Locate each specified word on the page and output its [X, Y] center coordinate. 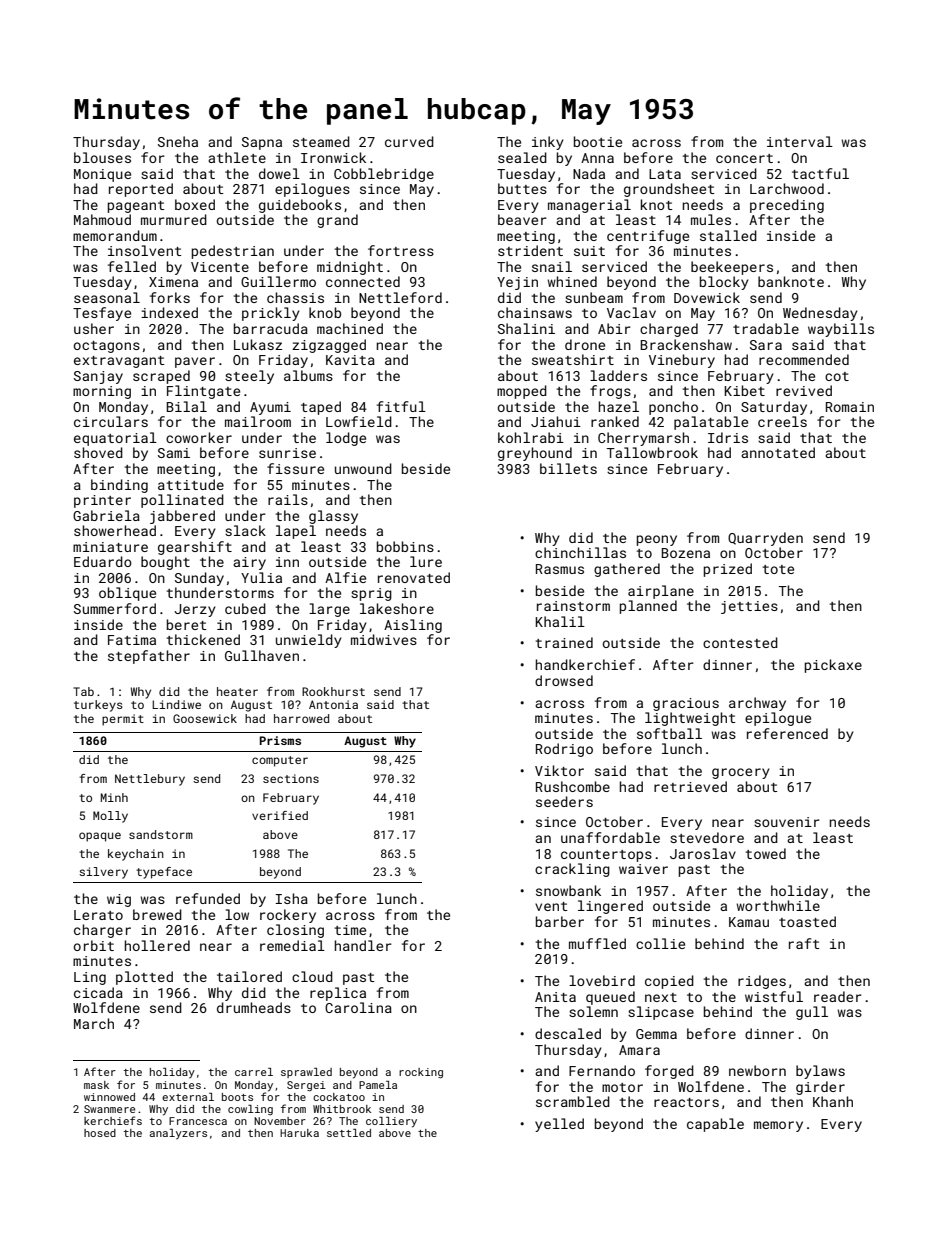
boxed [195, 204]
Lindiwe [176, 704]
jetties [749, 607]
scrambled [573, 1101]
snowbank [568, 890]
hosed [100, 1133]
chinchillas [580, 552]
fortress [401, 250]
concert [744, 158]
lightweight [690, 719]
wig [119, 900]
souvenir [787, 822]
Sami [174, 453]
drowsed [564, 680]
